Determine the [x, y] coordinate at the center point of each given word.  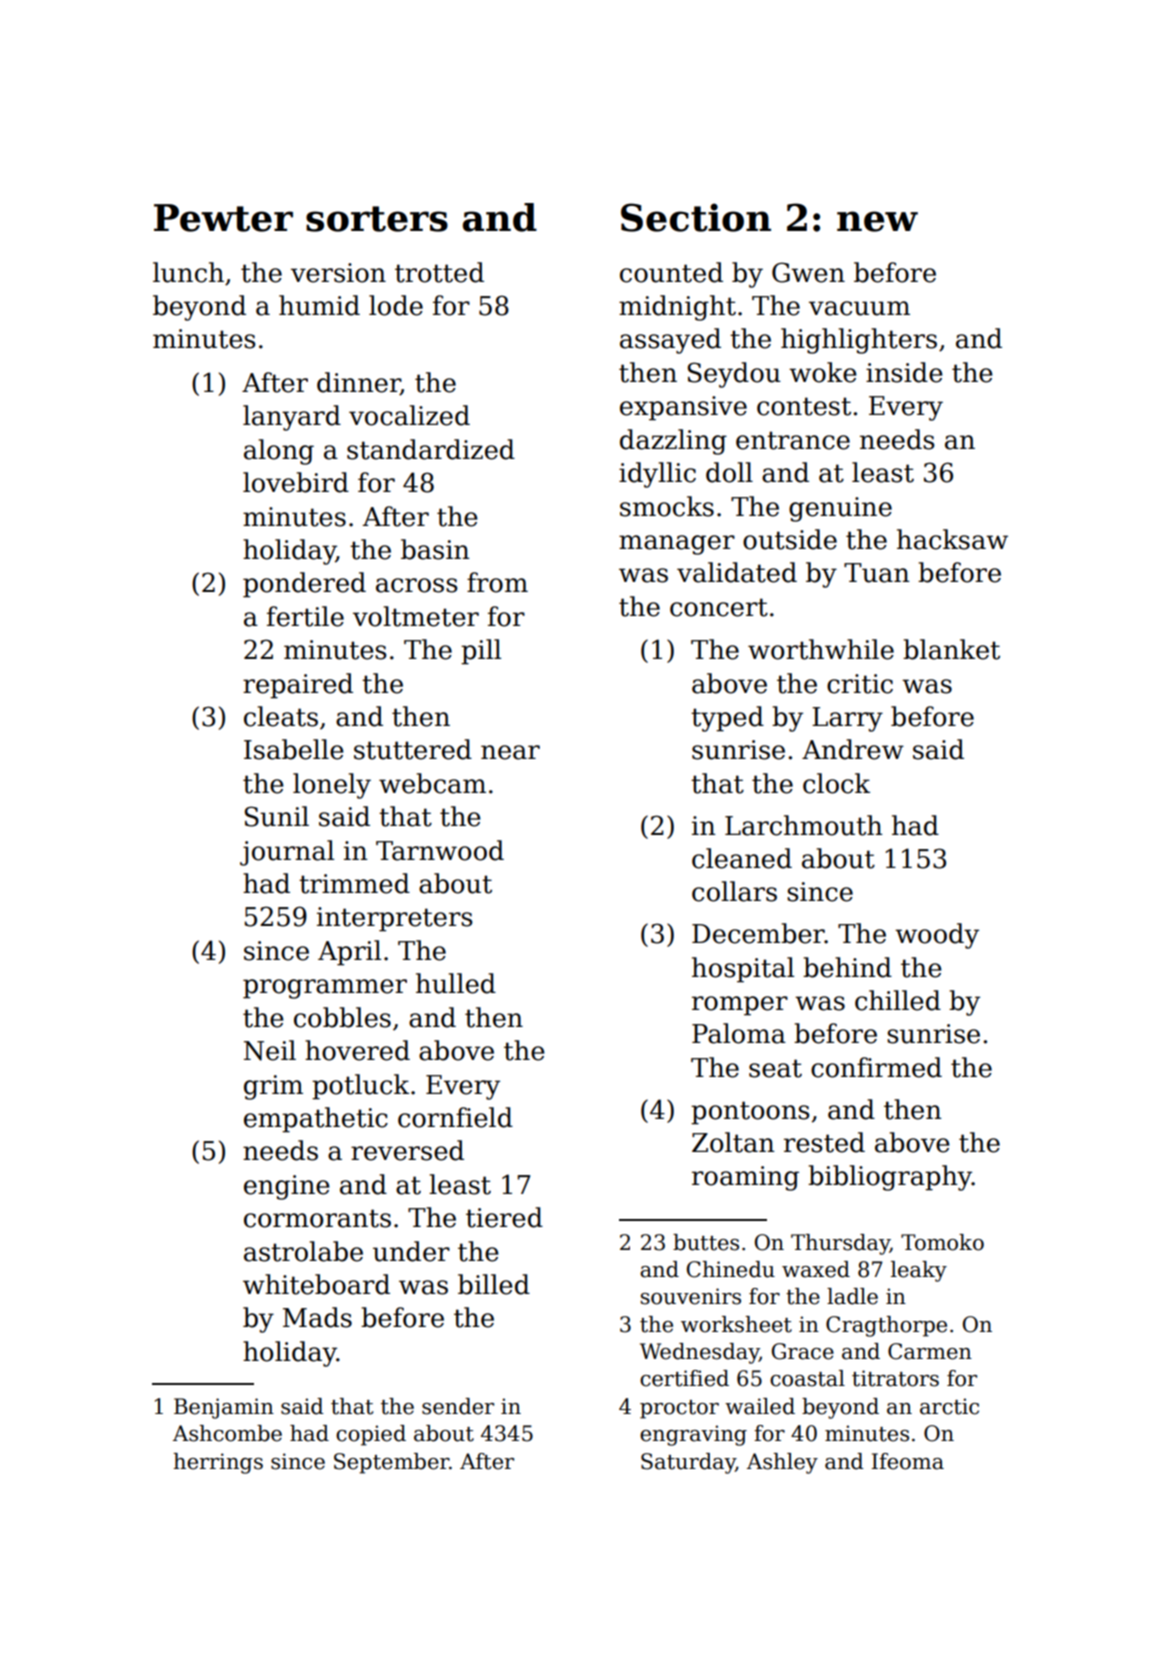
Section [696, 217]
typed [727, 719]
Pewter [223, 218]
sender [458, 1406]
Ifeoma [907, 1461]
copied [371, 1435]
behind [847, 967]
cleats [281, 716]
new [877, 221]
